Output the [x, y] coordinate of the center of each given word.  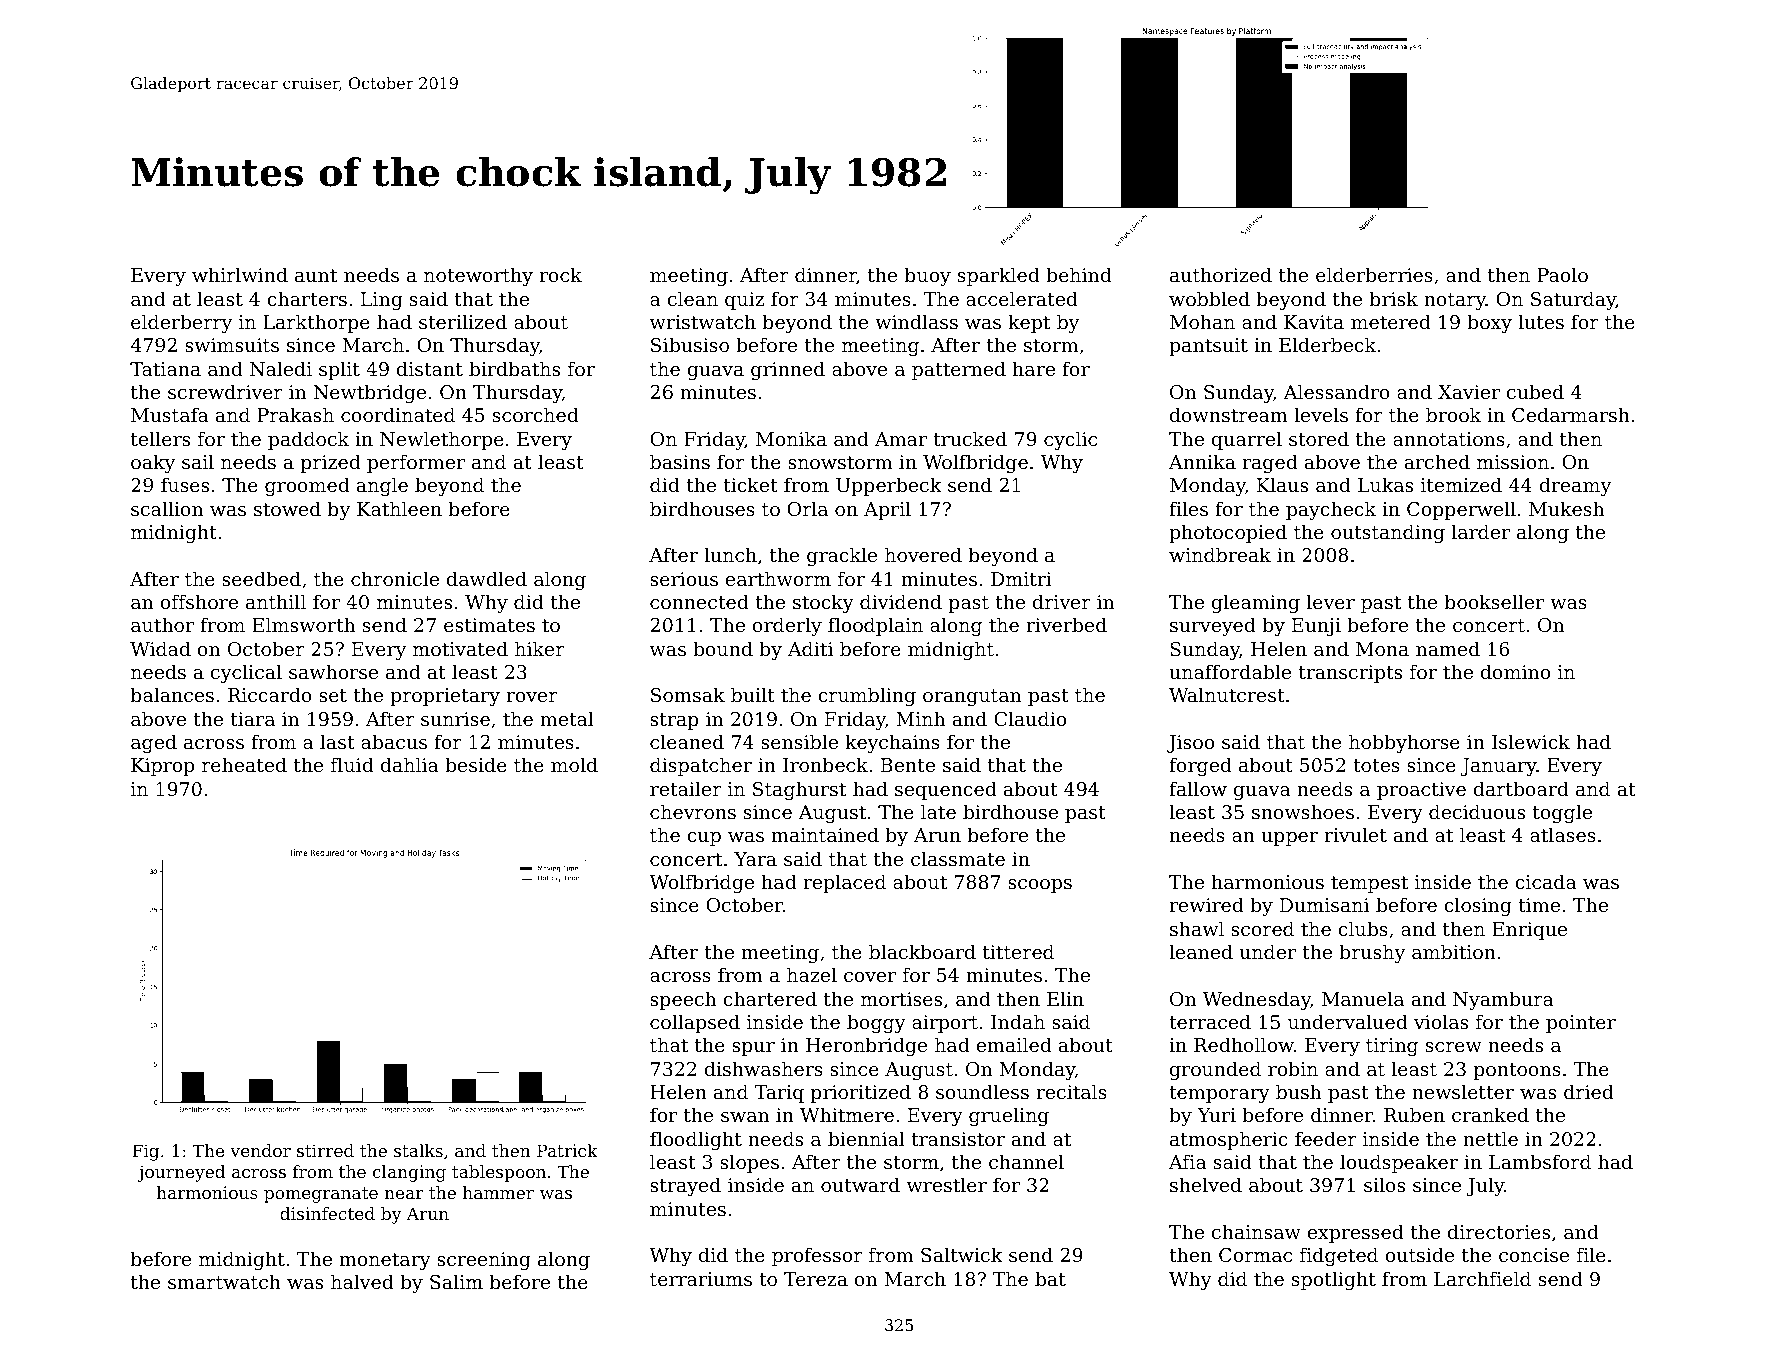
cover [870, 977]
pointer [1581, 1024]
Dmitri [1021, 579]
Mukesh [1566, 508]
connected [699, 601]
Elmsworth [303, 624]
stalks [418, 1150]
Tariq [779, 1094]
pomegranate [321, 1195]
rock [560, 274]
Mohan [1202, 321]
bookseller [1494, 601]
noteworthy [478, 276]
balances [172, 694]
